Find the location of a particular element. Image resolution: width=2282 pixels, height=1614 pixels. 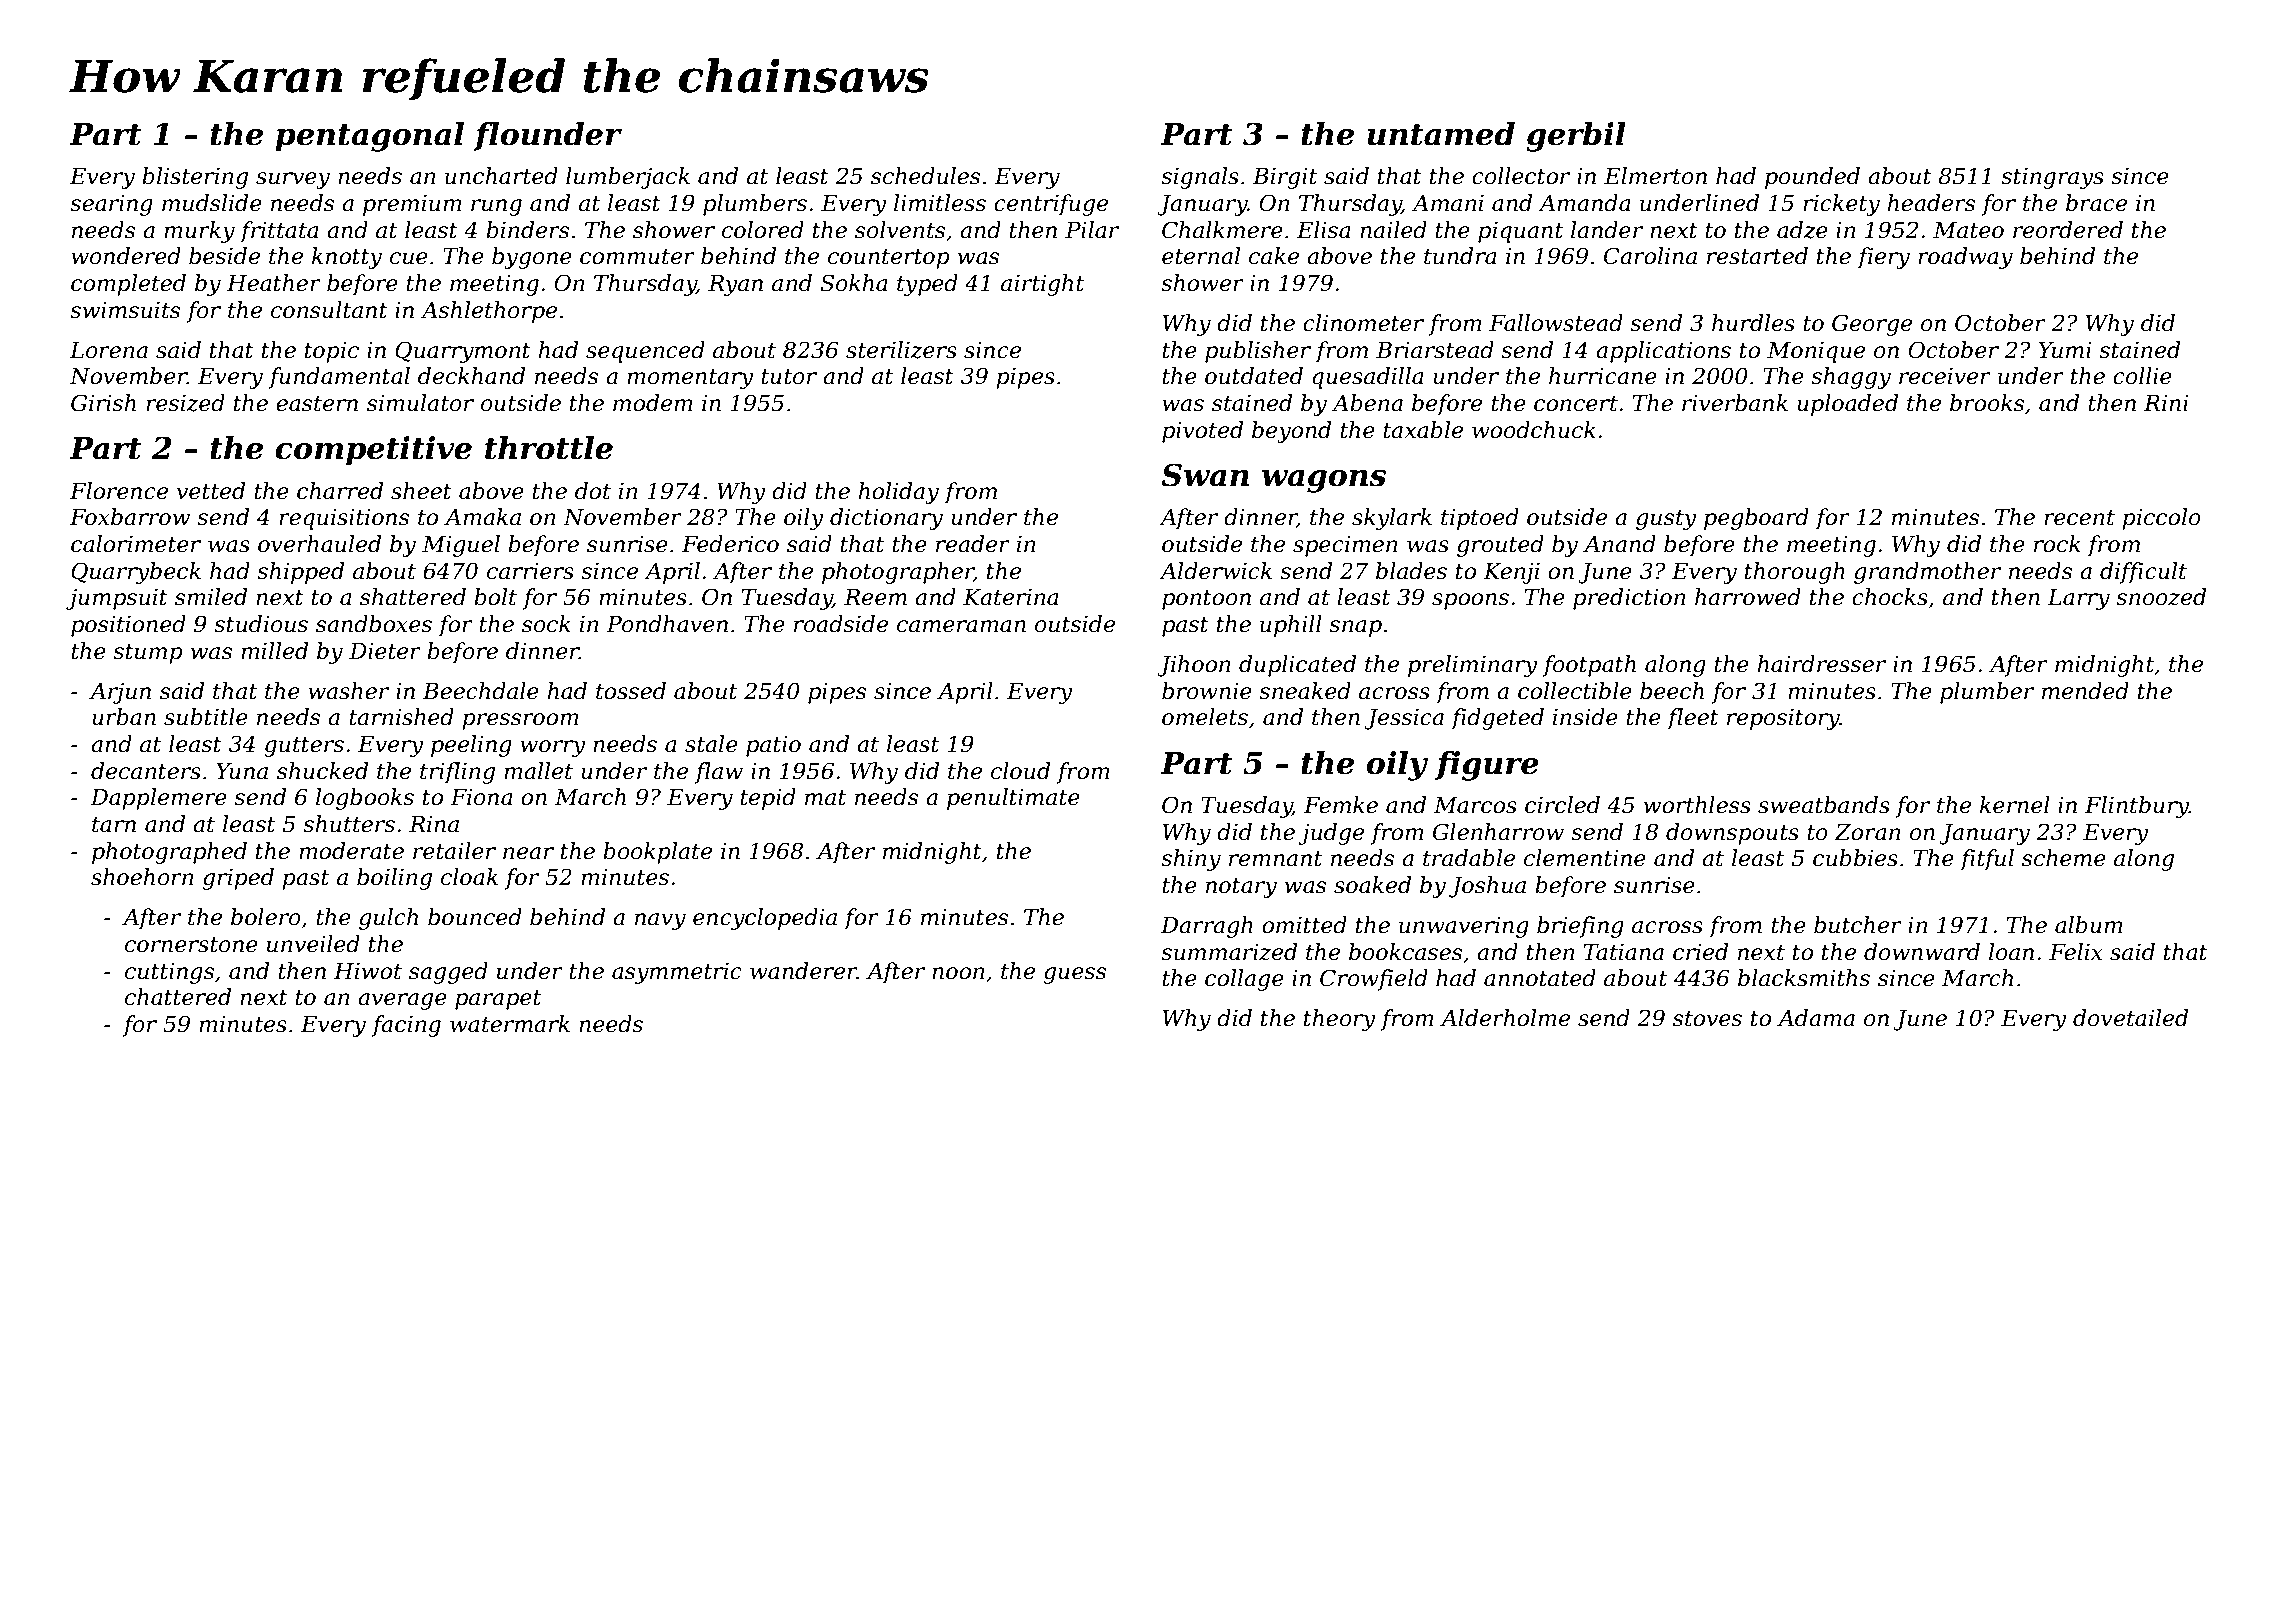

signals is located at coordinates (1200, 178).
